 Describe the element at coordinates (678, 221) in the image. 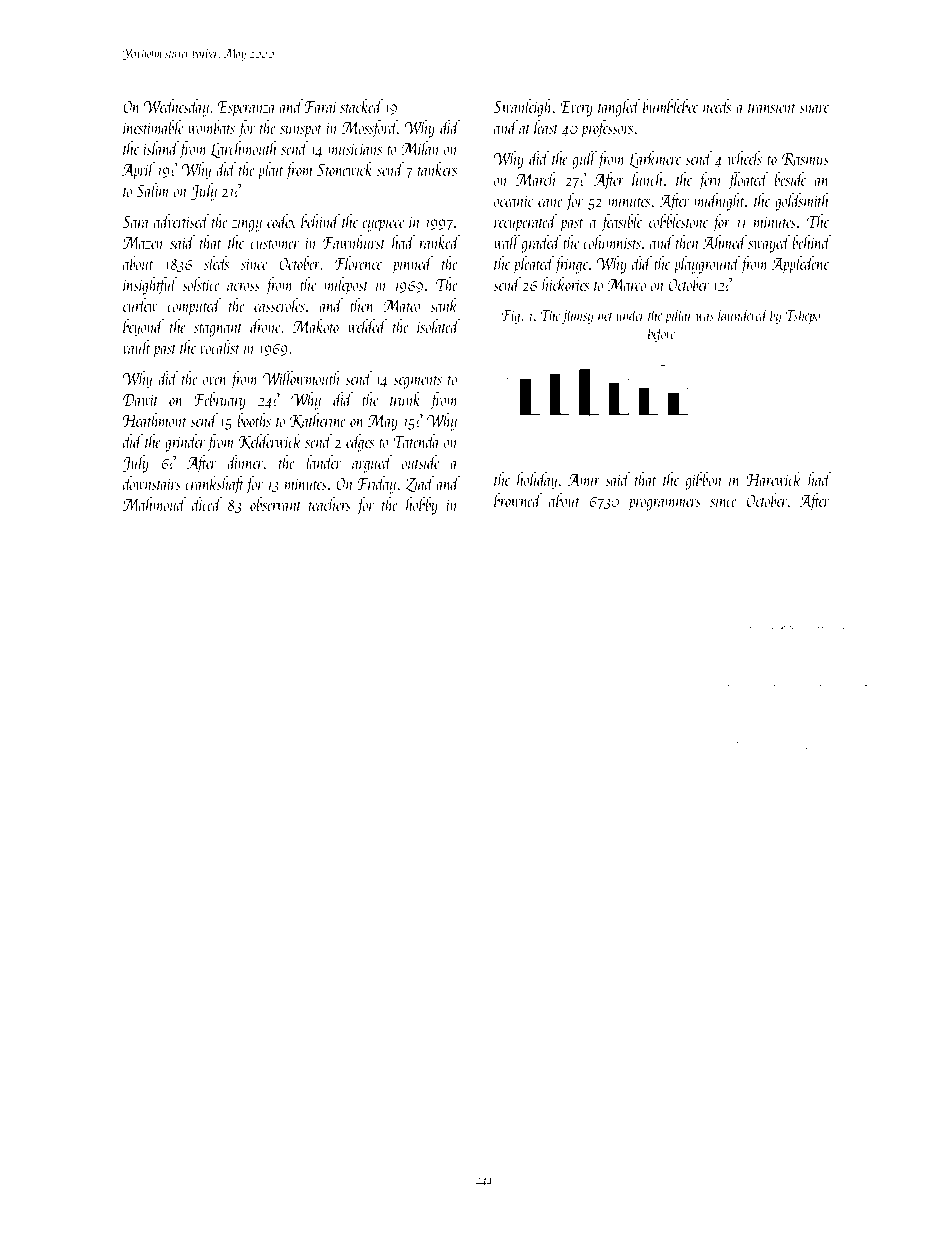

I see `cobblestone` at that location.
